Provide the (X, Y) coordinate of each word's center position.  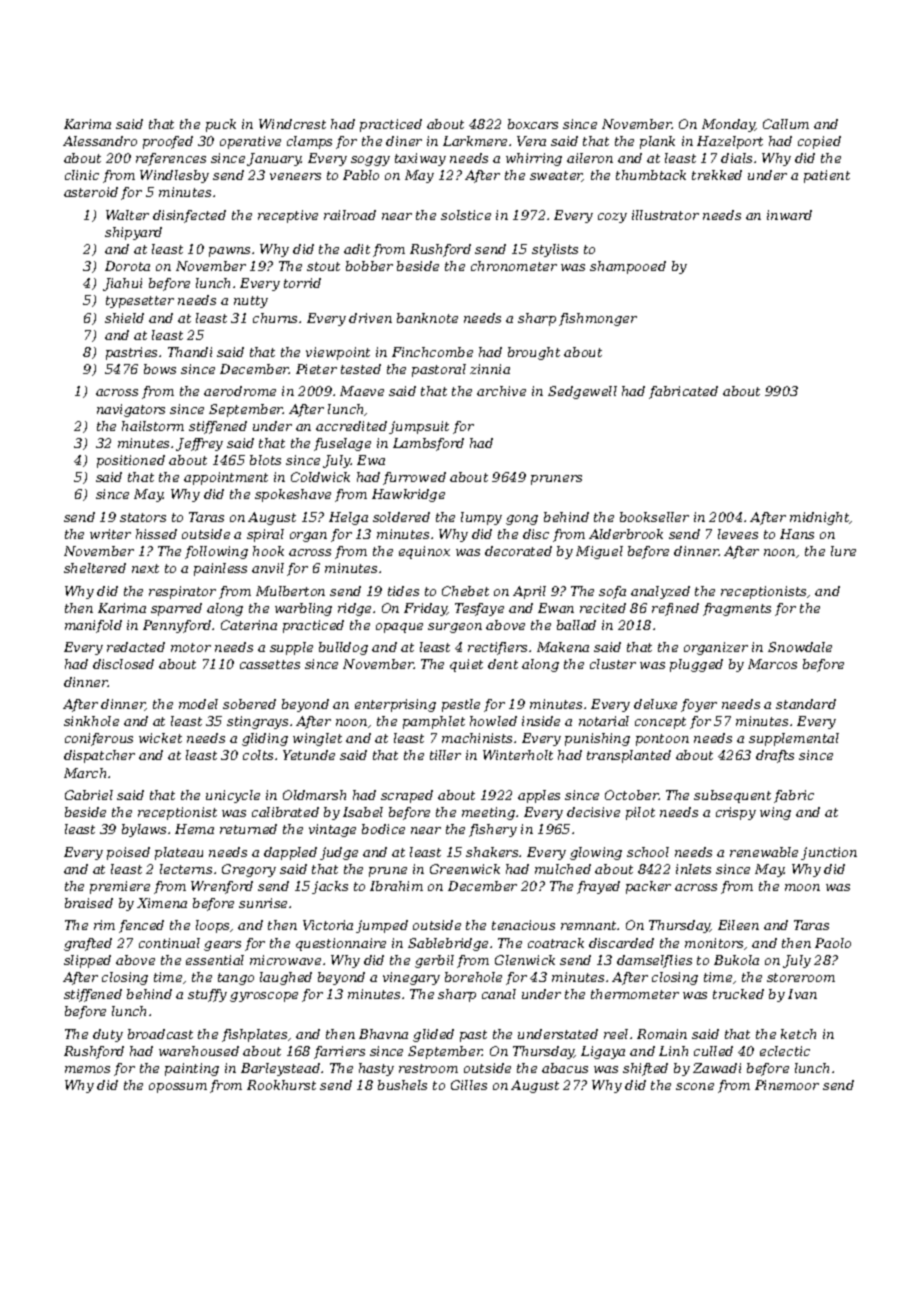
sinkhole (91, 721)
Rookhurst (281, 1085)
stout (323, 266)
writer (110, 534)
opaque (399, 628)
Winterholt (518, 755)
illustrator (665, 215)
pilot (640, 813)
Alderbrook (626, 534)
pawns (229, 252)
